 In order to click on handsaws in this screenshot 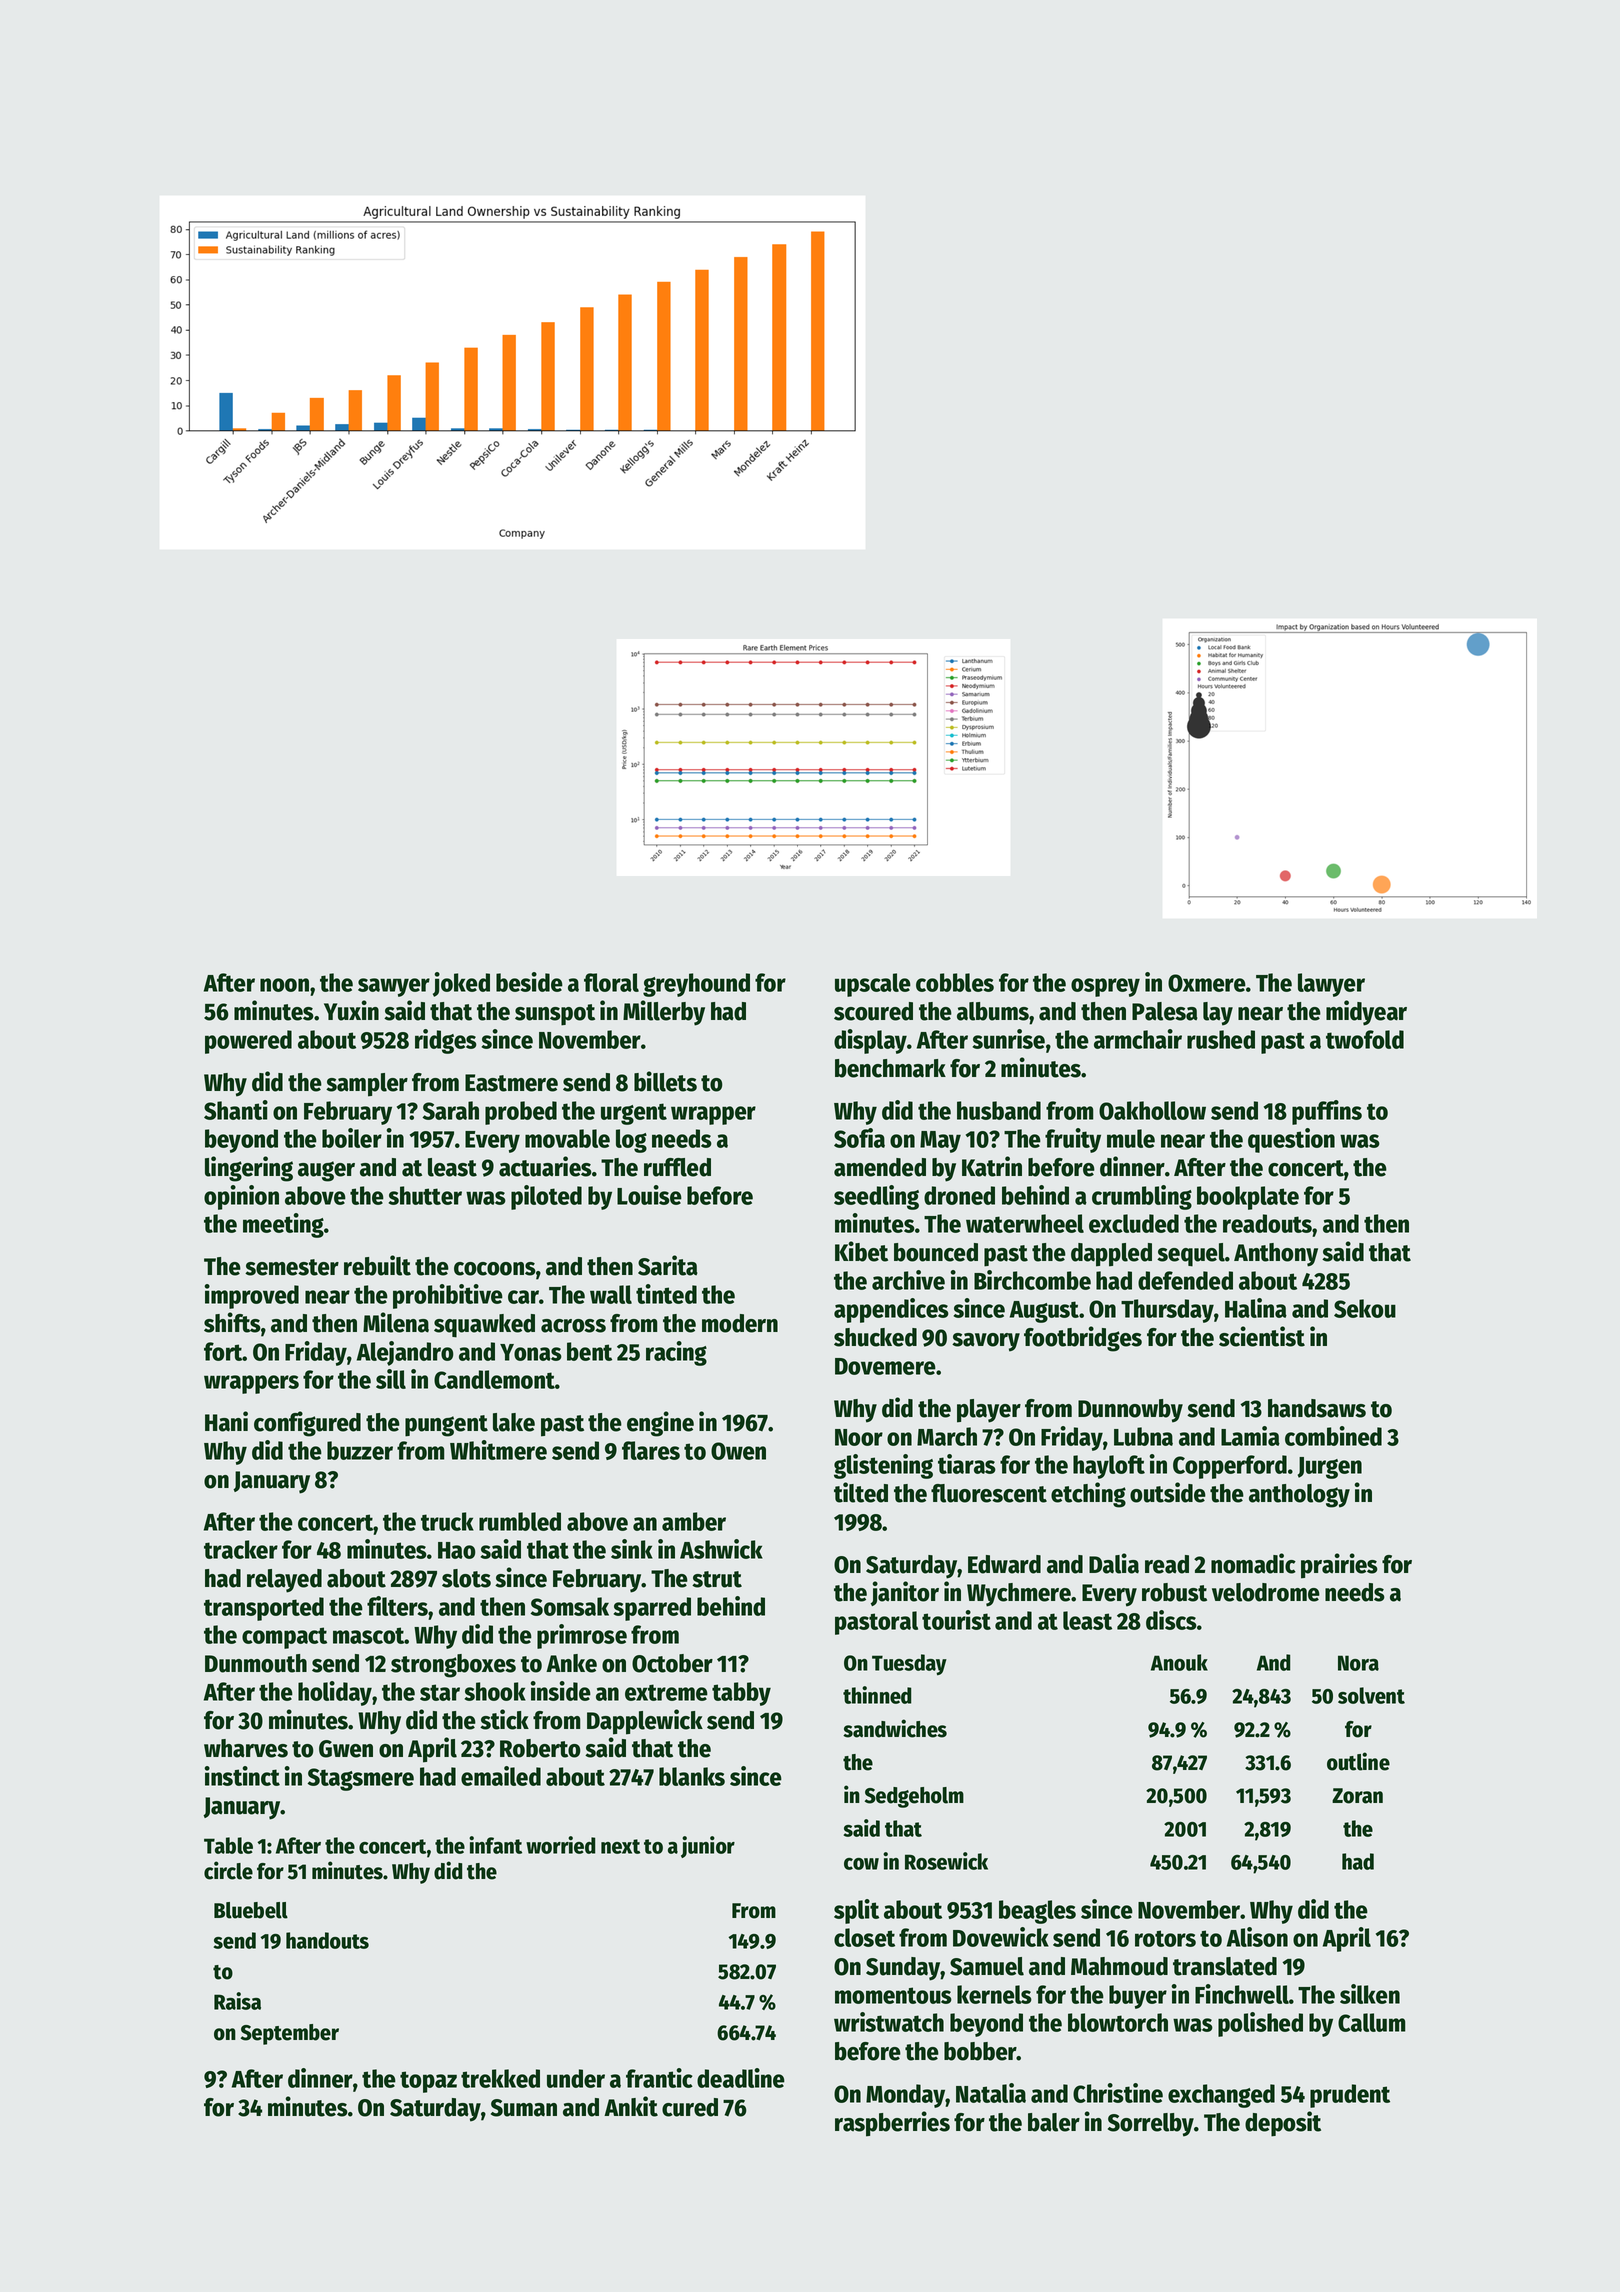, I will do `click(1317, 1408)`.
